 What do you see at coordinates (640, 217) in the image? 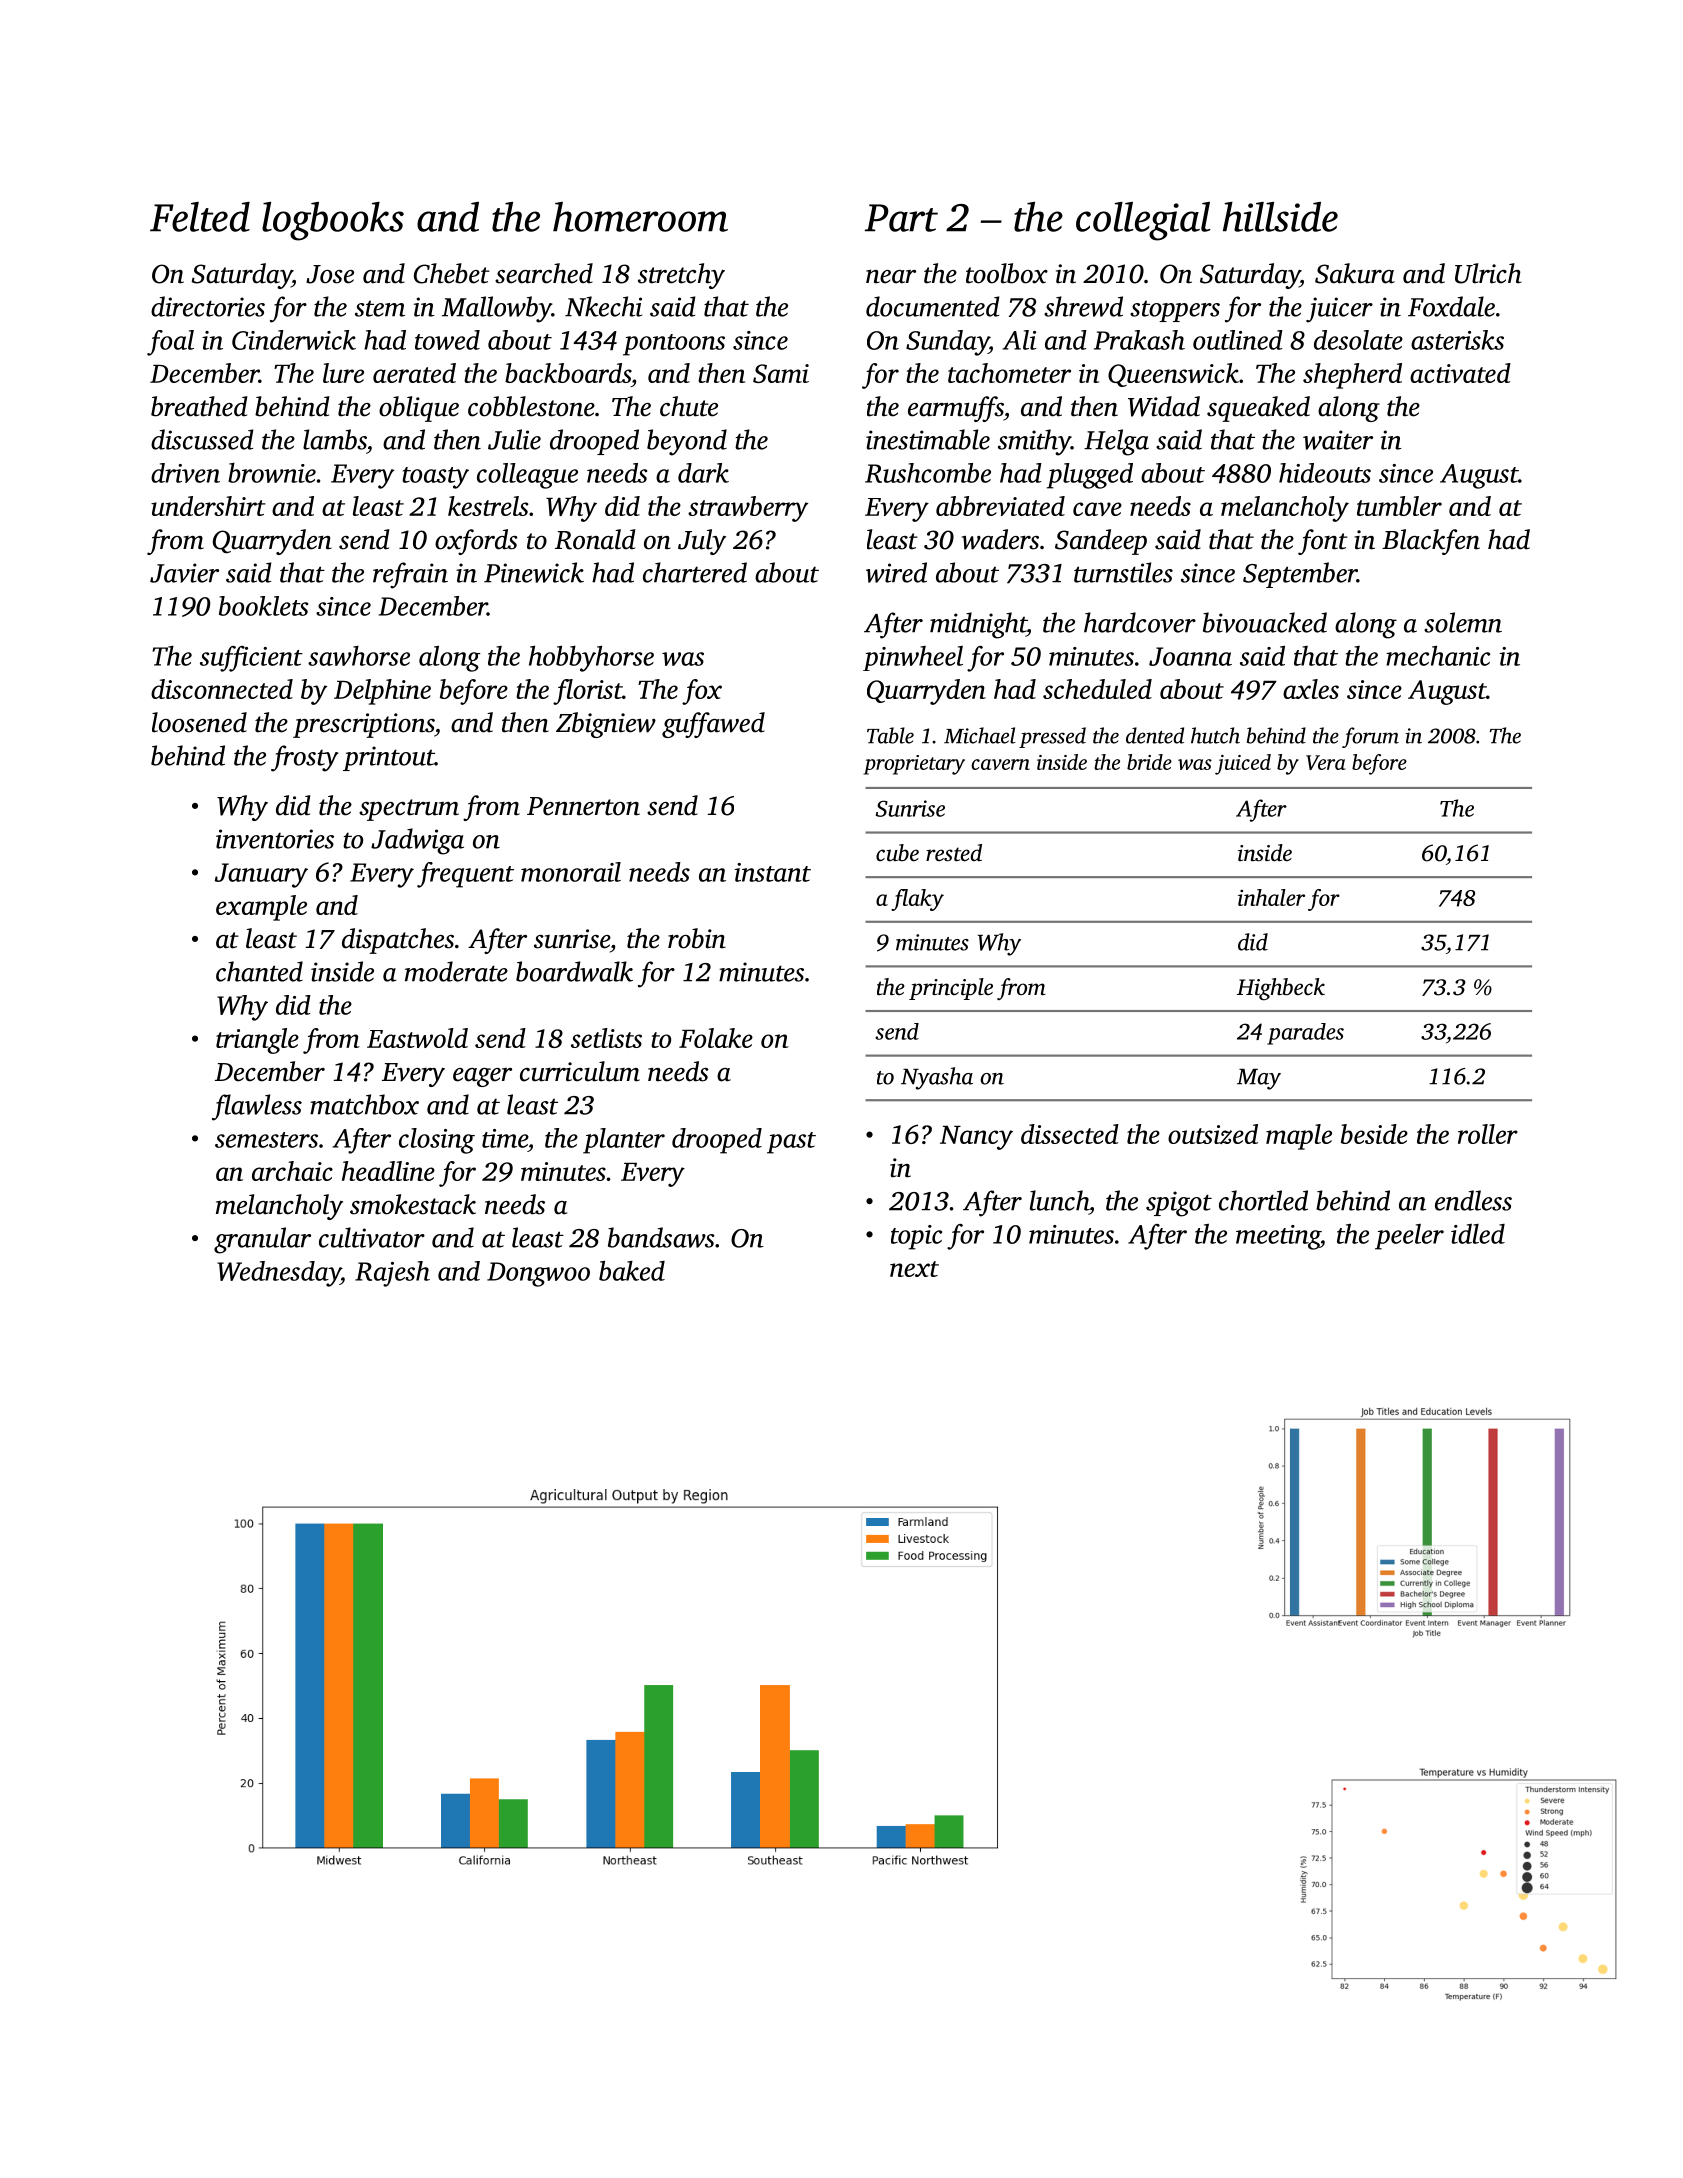
I see `homeroom` at bounding box center [640, 217].
